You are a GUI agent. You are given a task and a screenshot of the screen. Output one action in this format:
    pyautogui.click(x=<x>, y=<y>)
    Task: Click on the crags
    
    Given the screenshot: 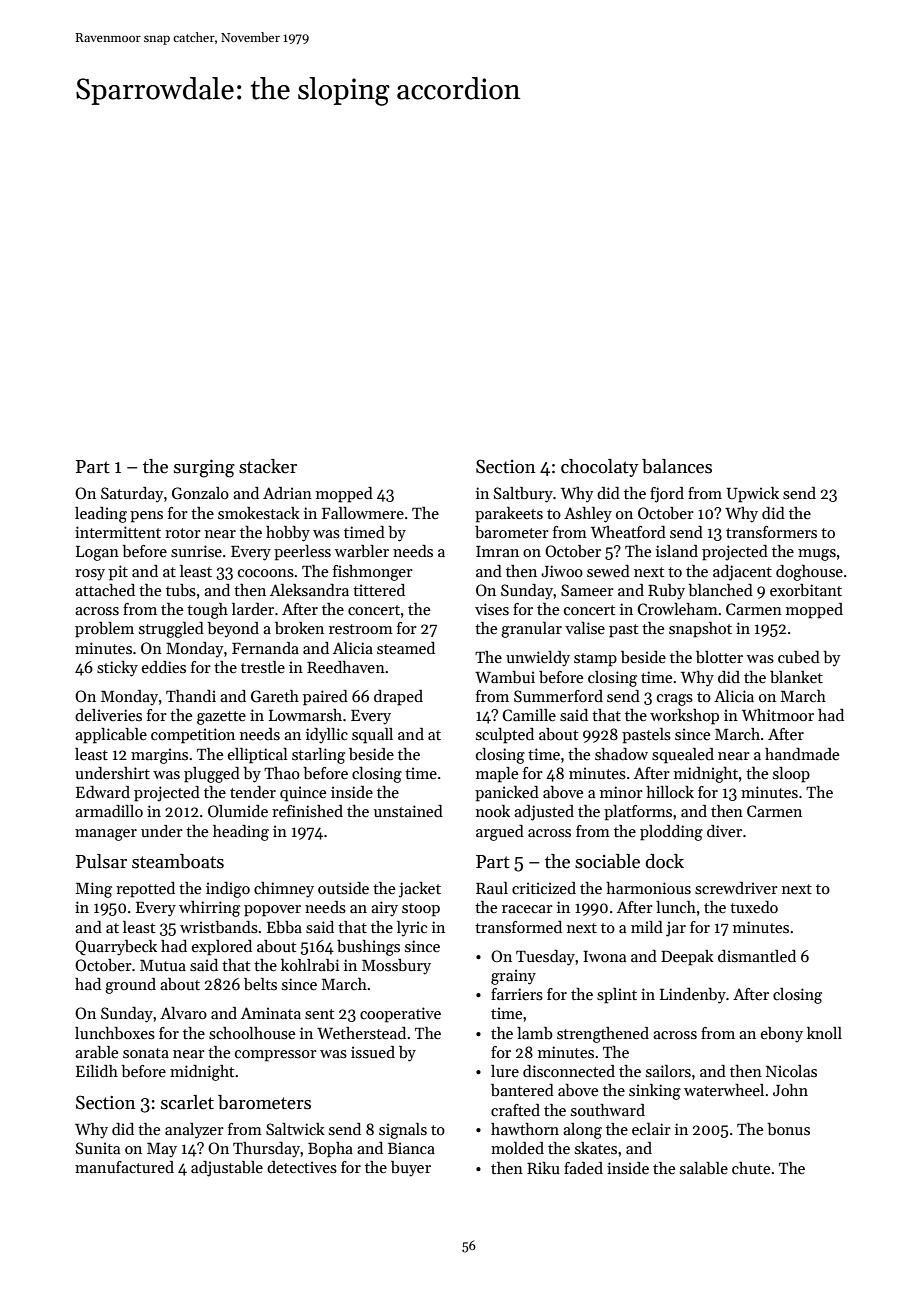 What is the action you would take?
    pyautogui.click(x=675, y=700)
